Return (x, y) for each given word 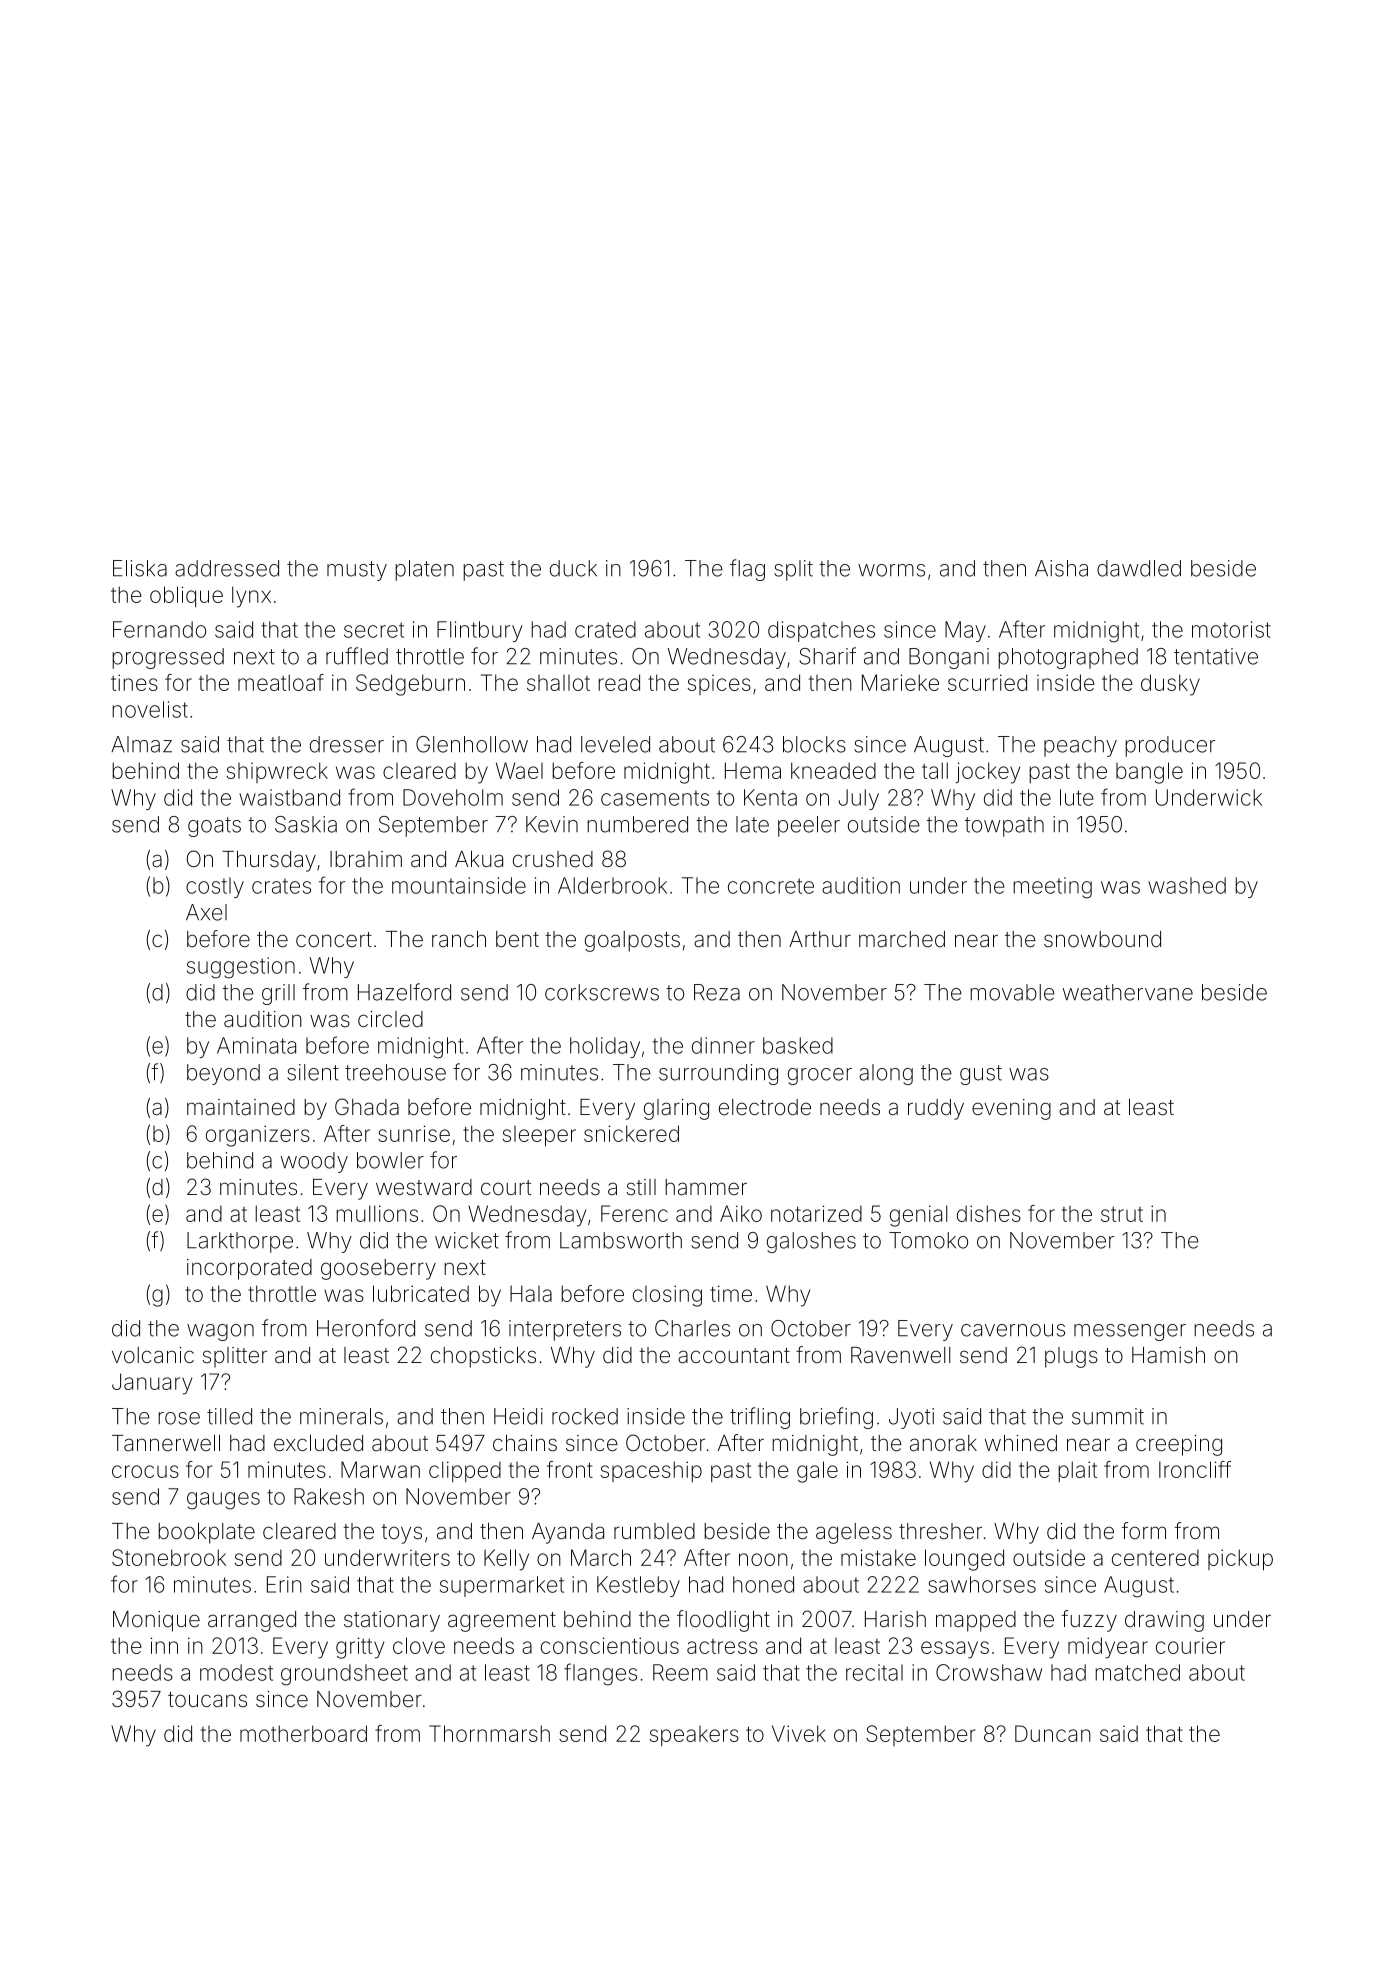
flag (747, 570)
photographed (1068, 658)
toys (401, 1534)
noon (763, 1559)
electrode (765, 1107)
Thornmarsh (489, 1733)
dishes (989, 1213)
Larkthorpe (240, 1242)
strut (1122, 1214)
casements (655, 798)
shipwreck (277, 772)
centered (1155, 1557)
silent (313, 1072)
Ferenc (634, 1213)
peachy (1080, 746)
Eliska (140, 568)
